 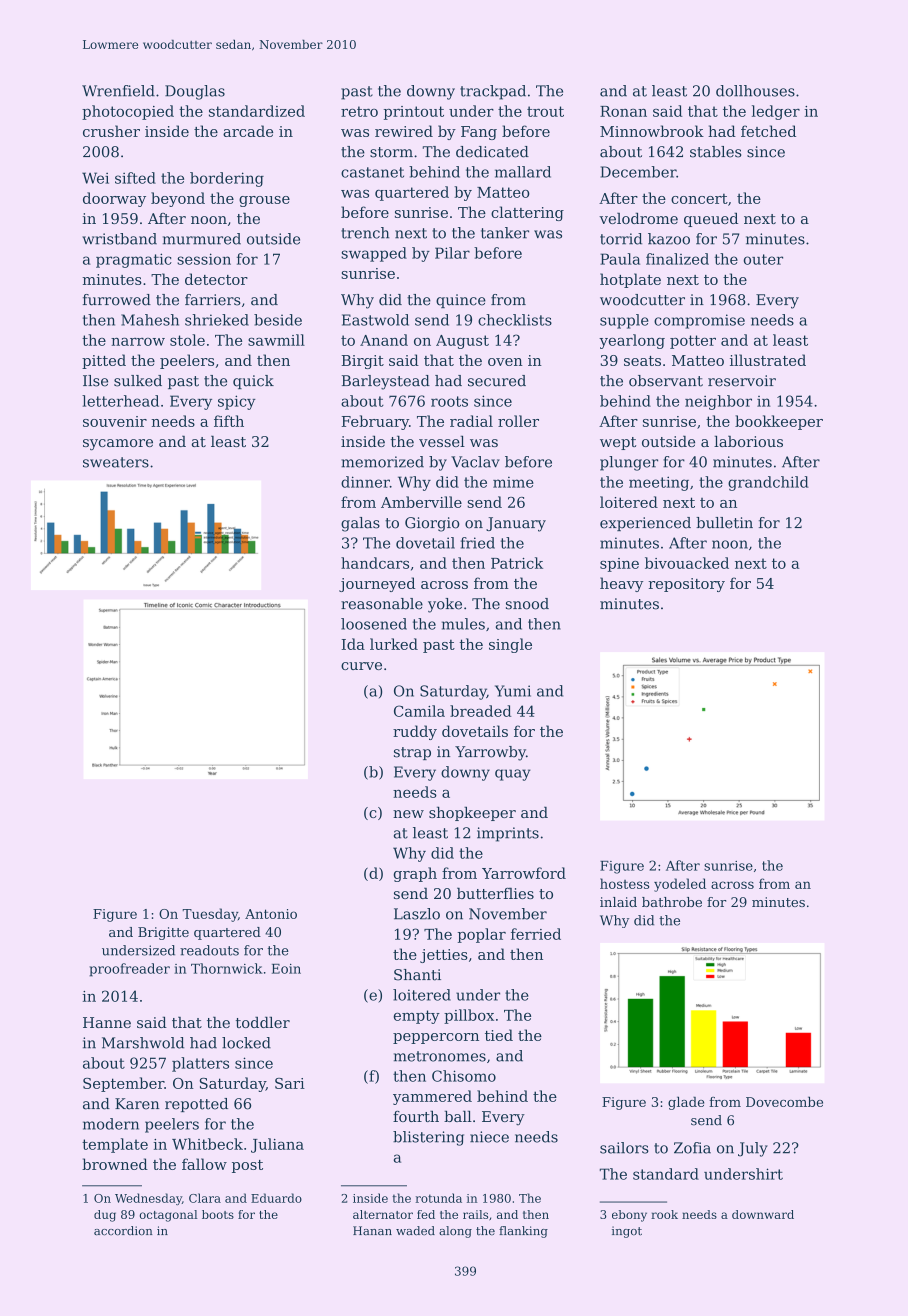 What do you see at coordinates (123, 1231) in the image?
I see `accordion` at bounding box center [123, 1231].
